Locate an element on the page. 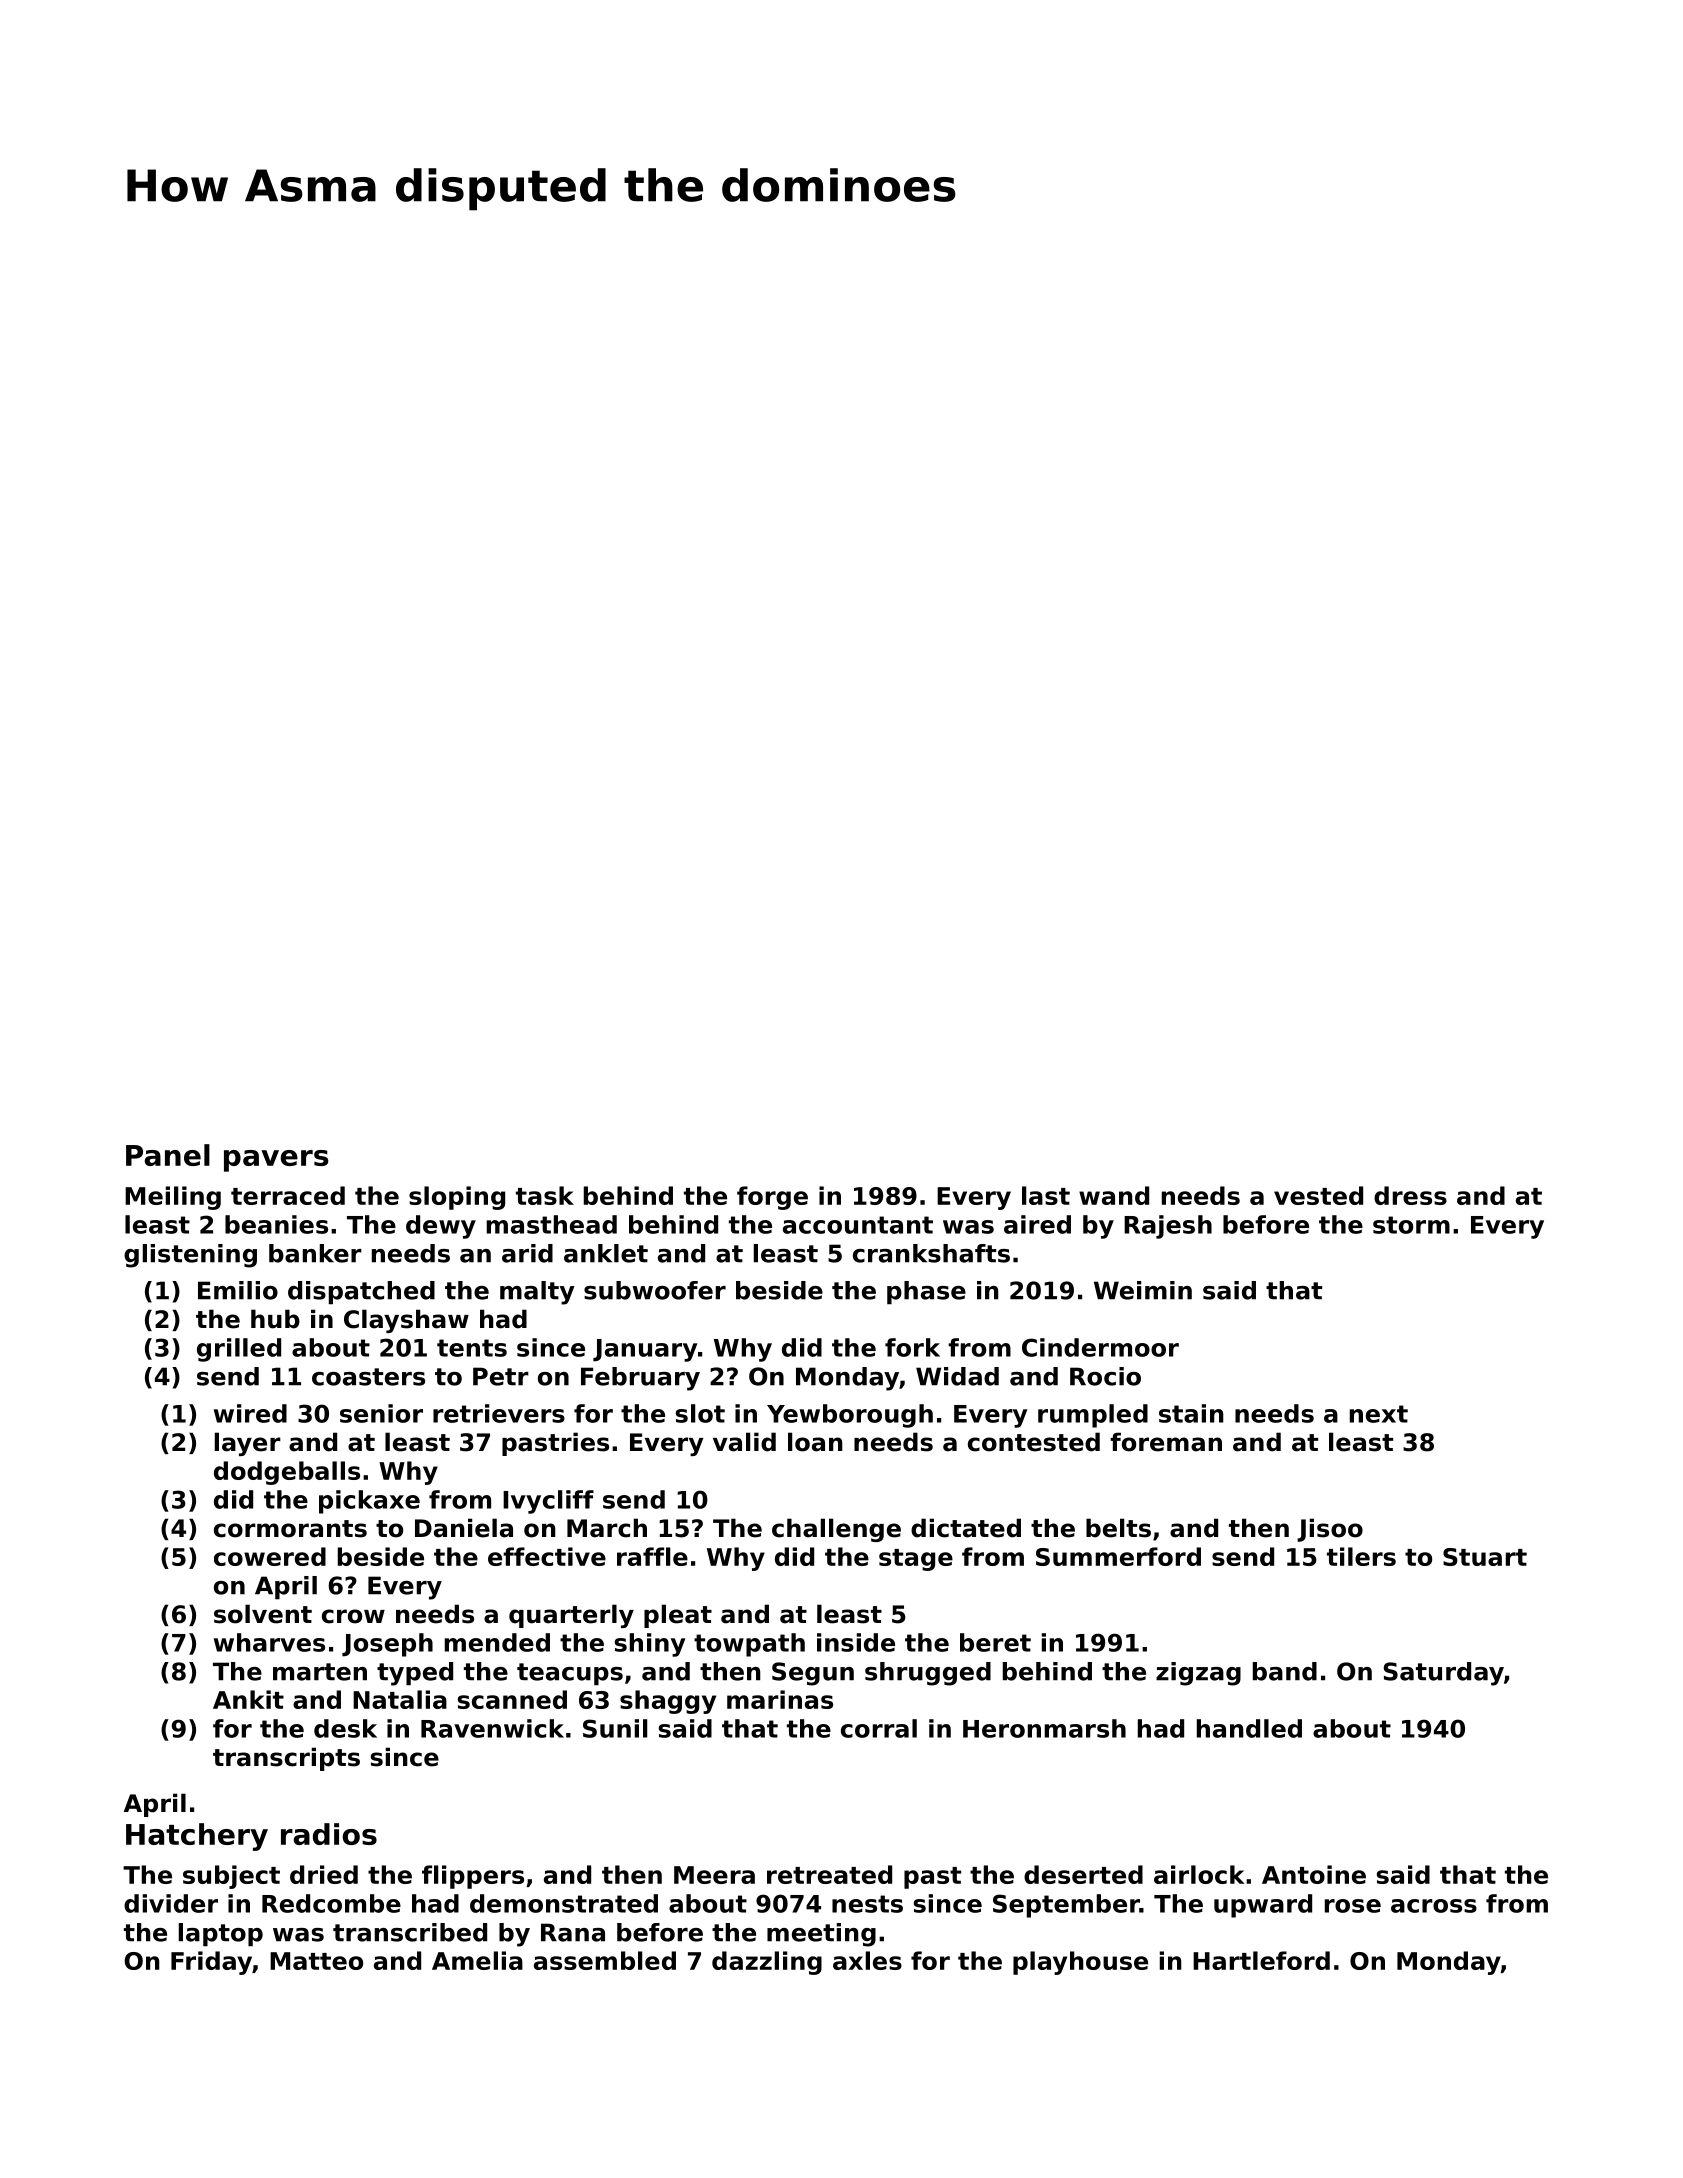 Image resolution: width=1683 pixels, height=2178 pixels. next is located at coordinates (1379, 1414).
